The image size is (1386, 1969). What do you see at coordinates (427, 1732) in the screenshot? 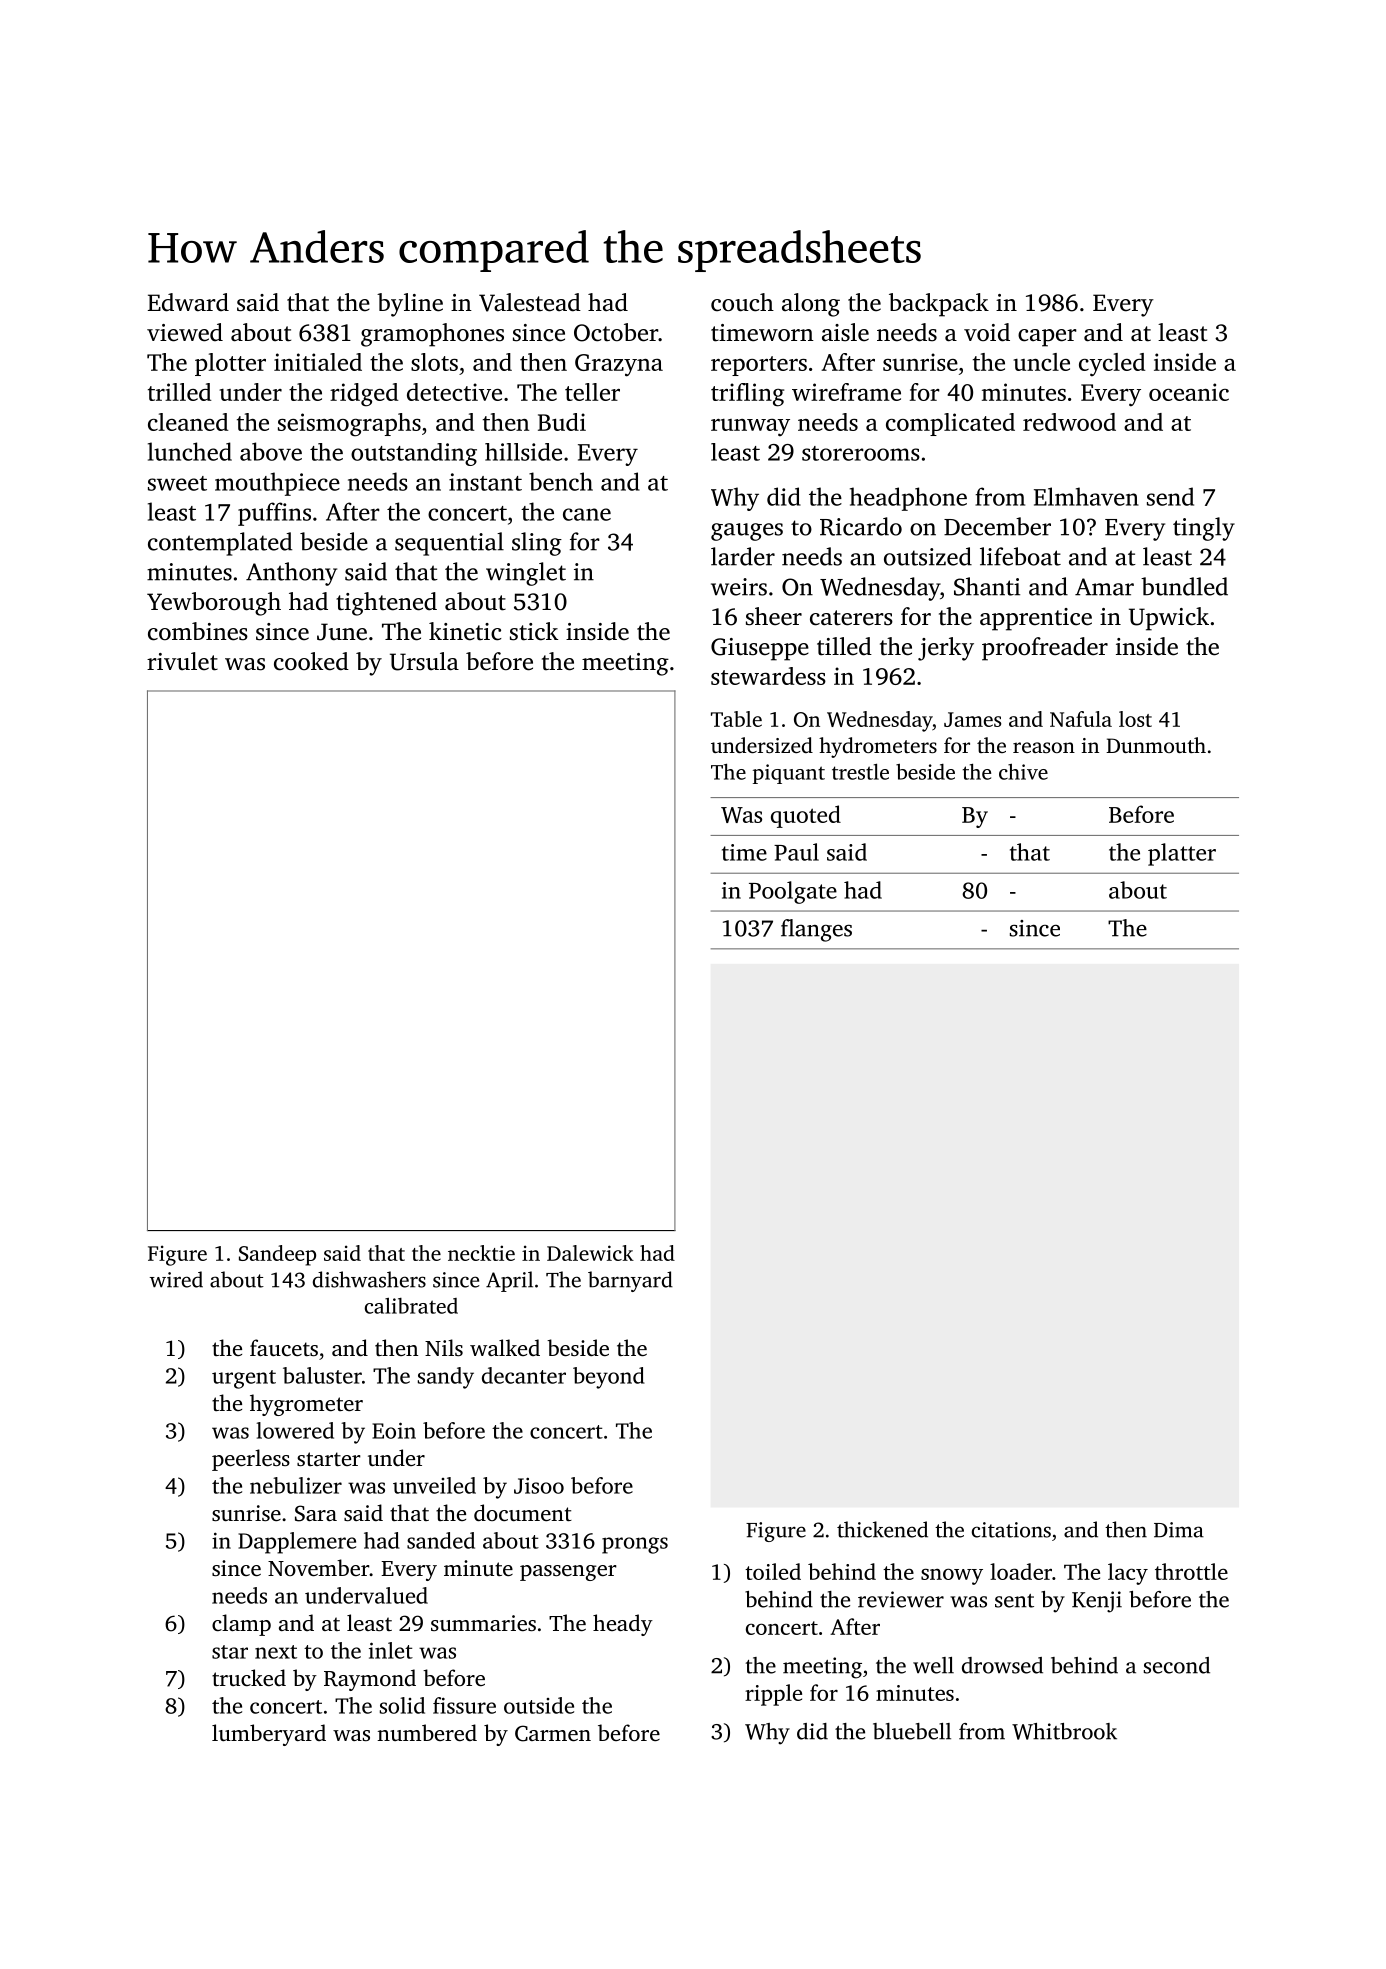
I see `numbered` at bounding box center [427, 1732].
